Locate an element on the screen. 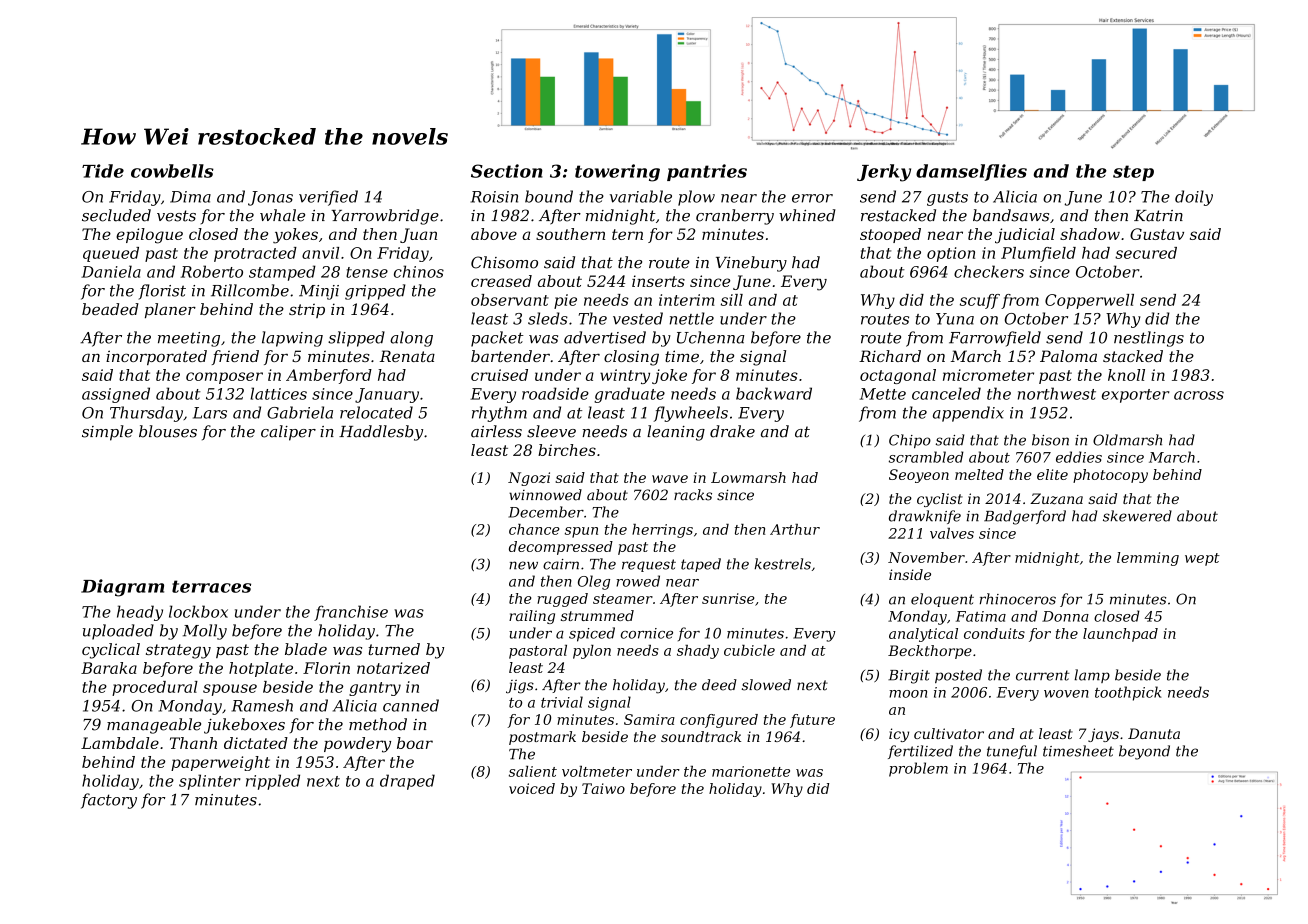 Image resolution: width=1308 pixels, height=924 pixels. cubicle is located at coordinates (749, 650).
